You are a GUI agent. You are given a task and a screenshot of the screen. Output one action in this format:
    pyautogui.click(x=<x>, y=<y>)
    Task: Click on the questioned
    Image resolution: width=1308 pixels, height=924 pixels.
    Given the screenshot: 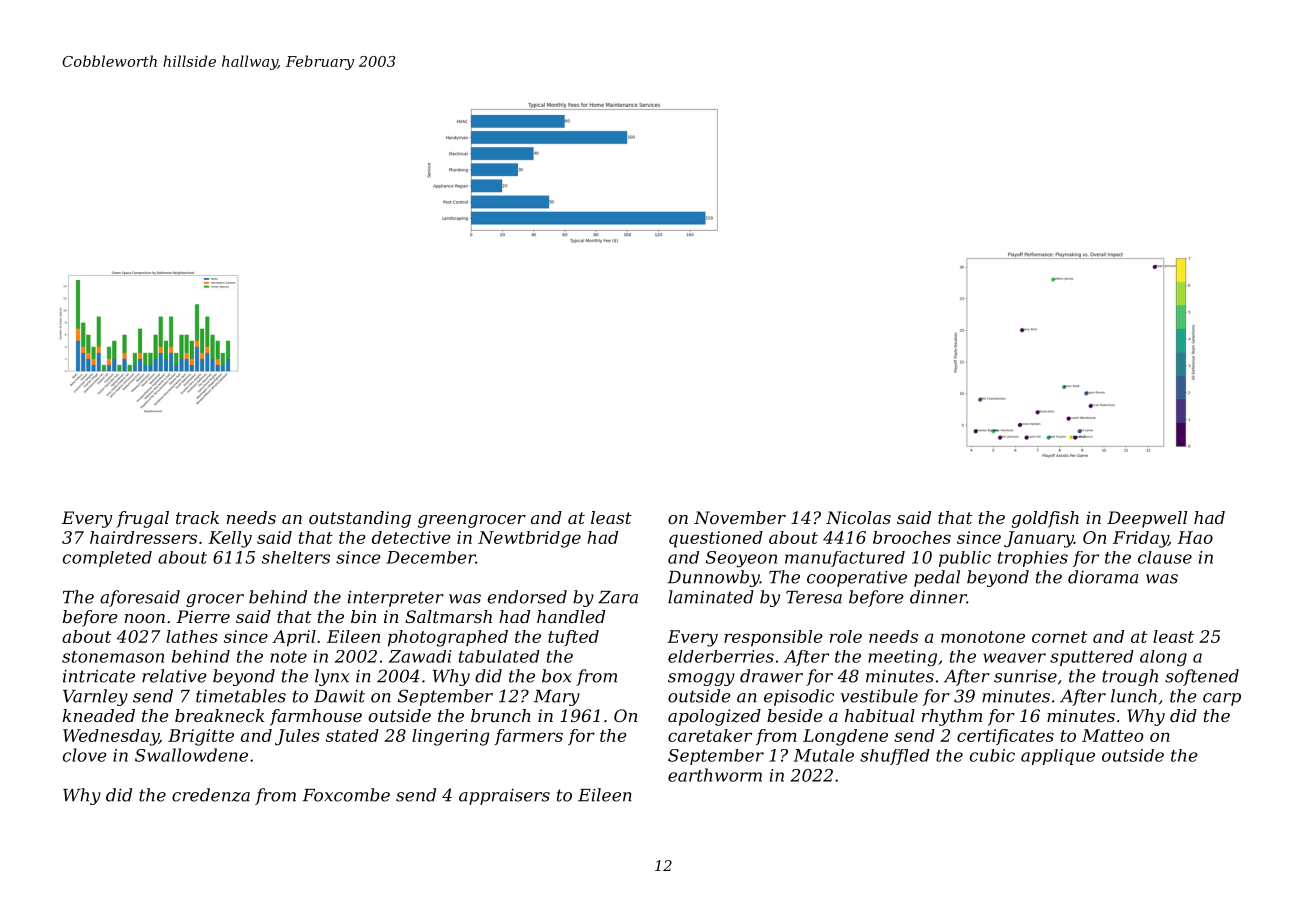 What is the action you would take?
    pyautogui.click(x=716, y=539)
